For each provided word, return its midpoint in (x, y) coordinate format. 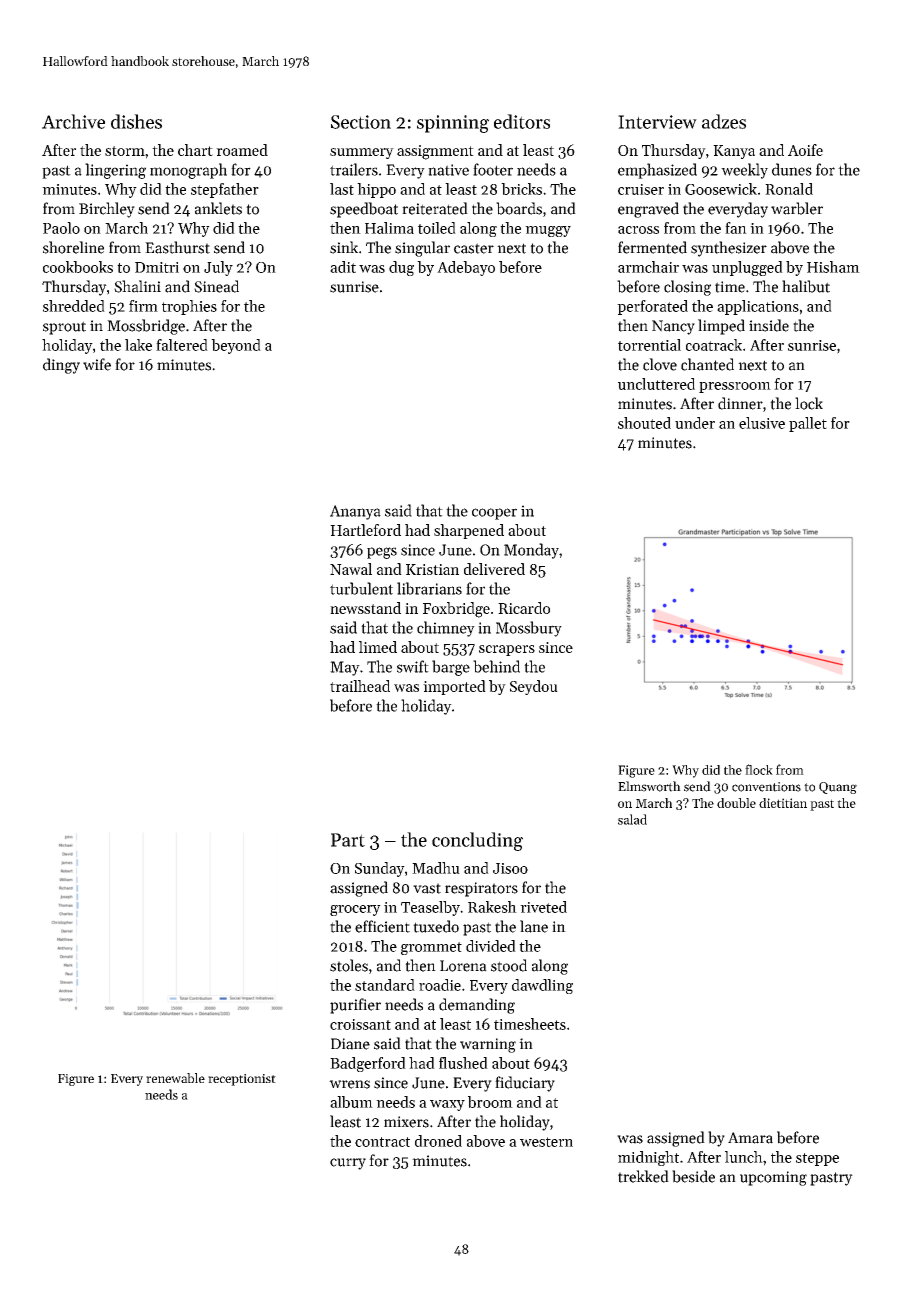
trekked (643, 1176)
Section (361, 122)
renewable (175, 1078)
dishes (136, 121)
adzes (724, 121)
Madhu (436, 868)
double (736, 803)
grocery (355, 910)
